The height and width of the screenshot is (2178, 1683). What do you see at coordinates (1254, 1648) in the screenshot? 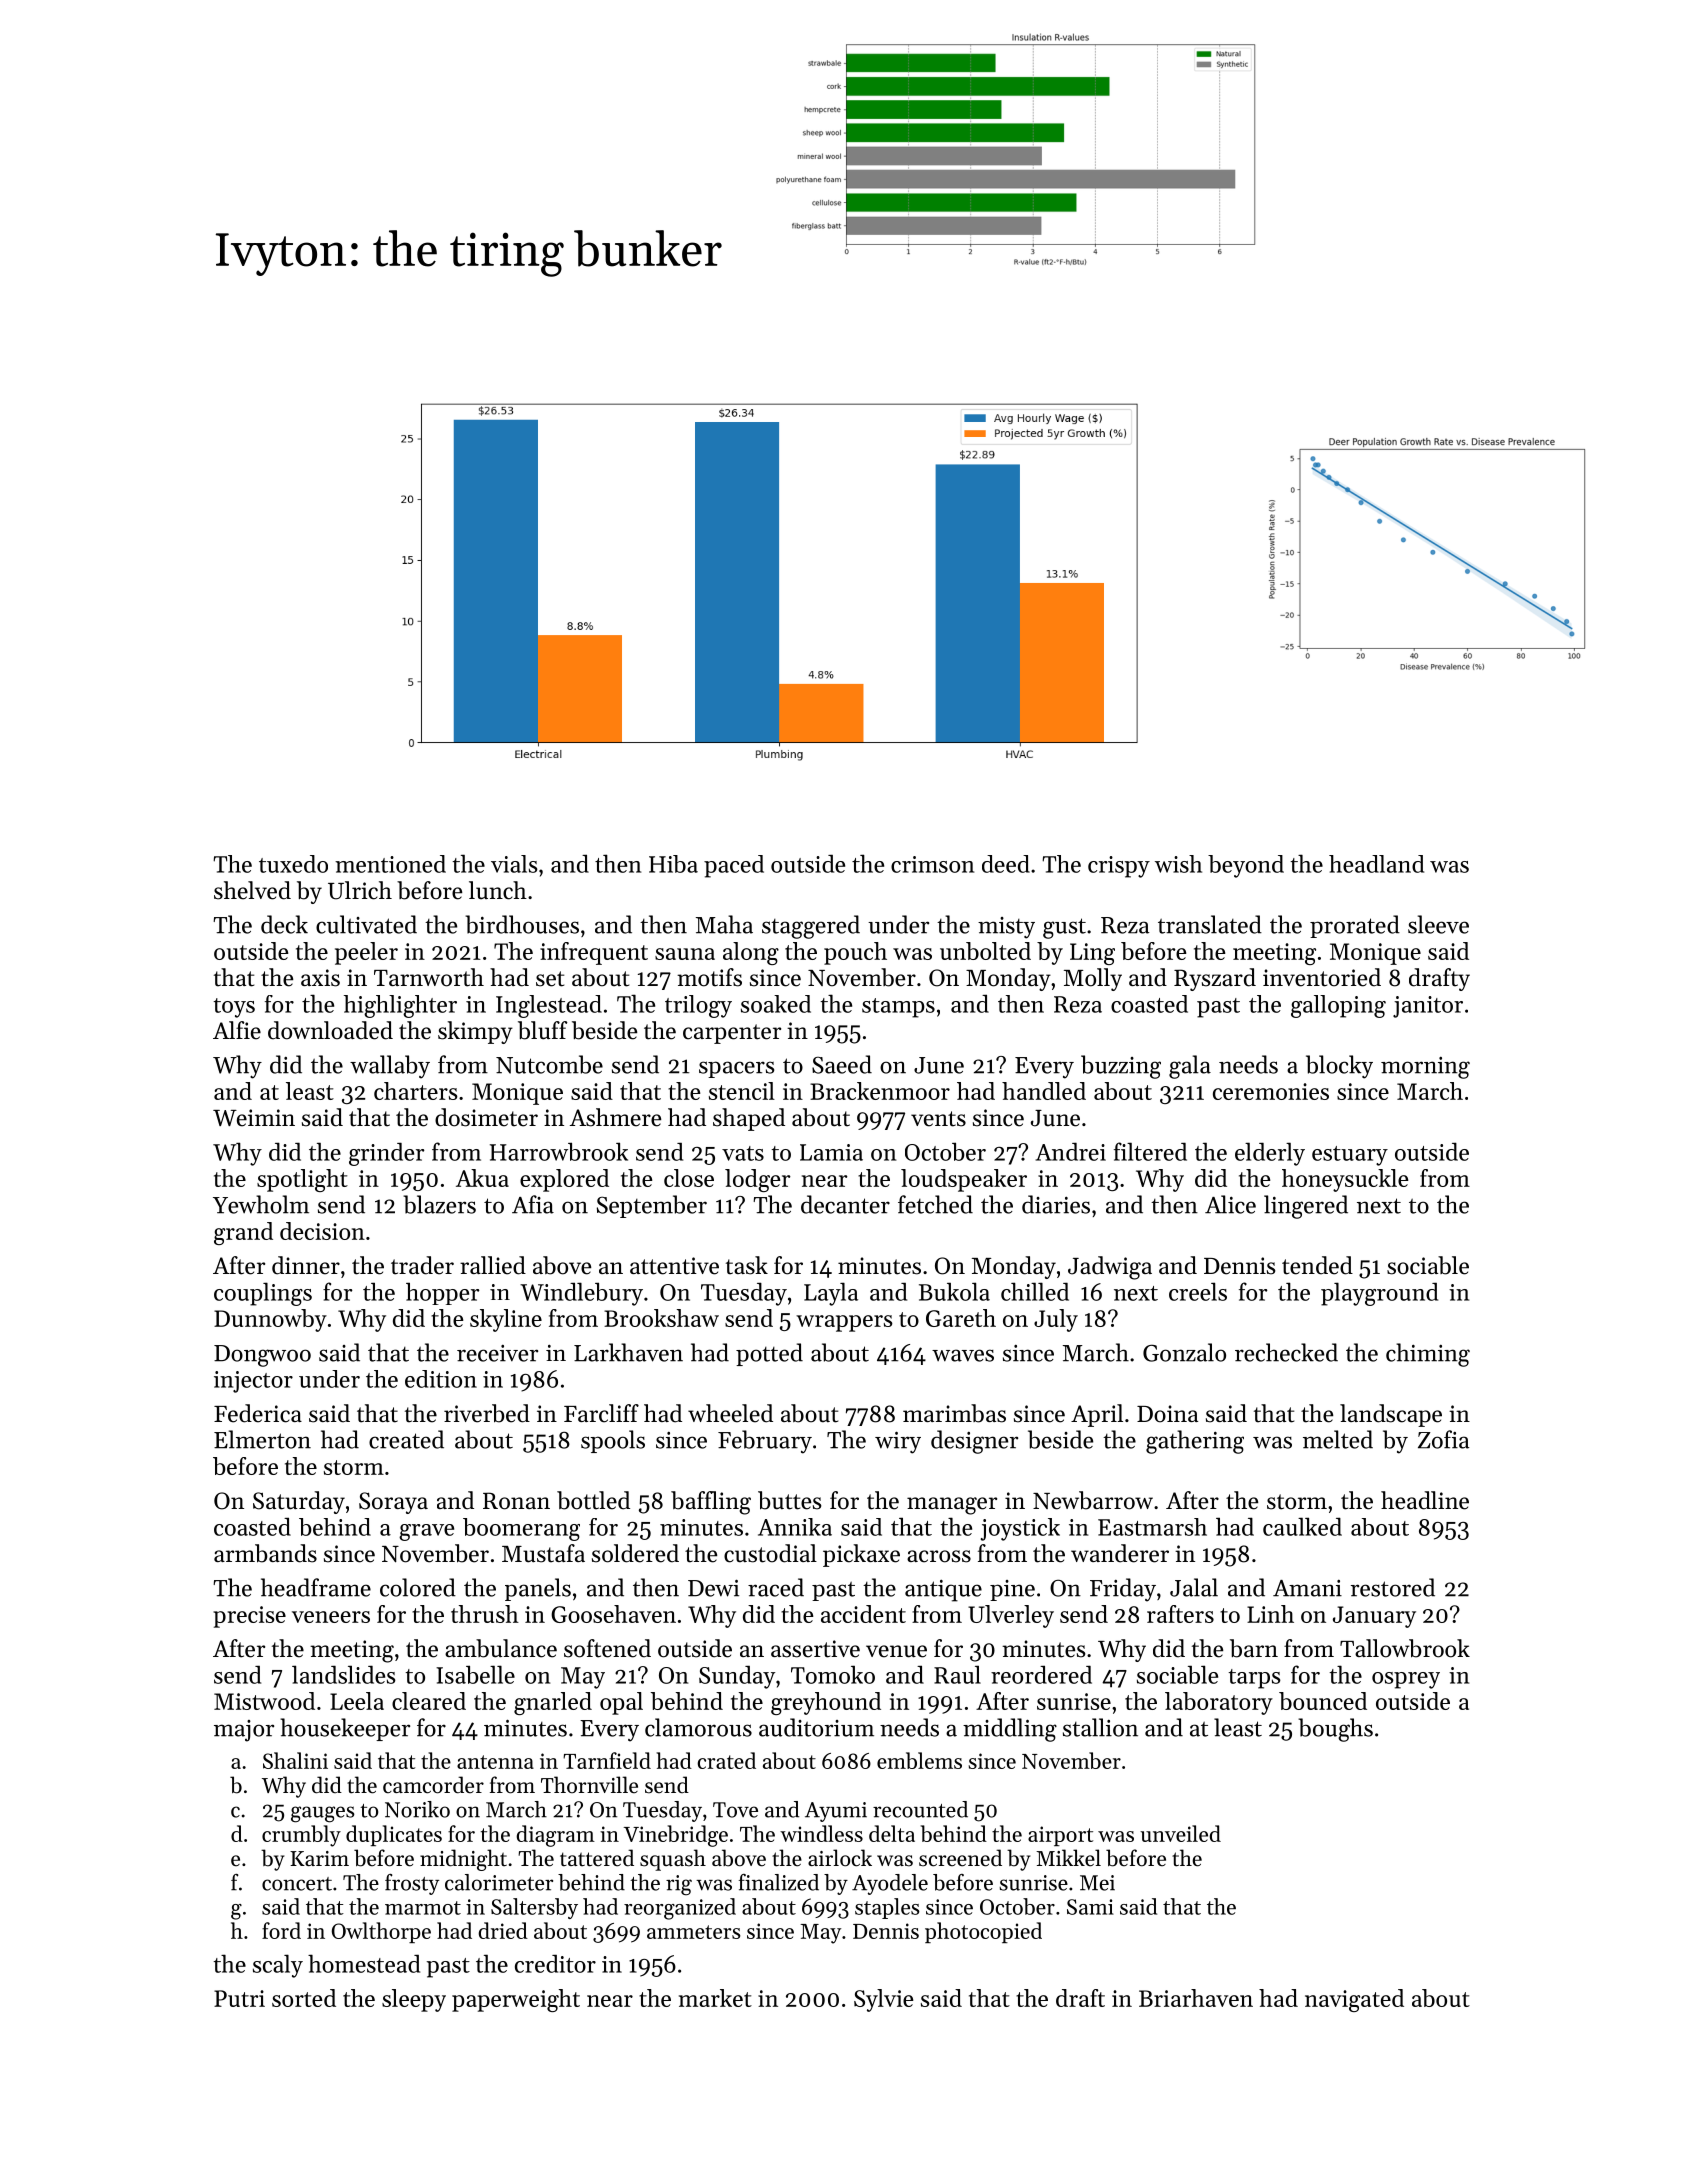
I see `barn` at bounding box center [1254, 1648].
